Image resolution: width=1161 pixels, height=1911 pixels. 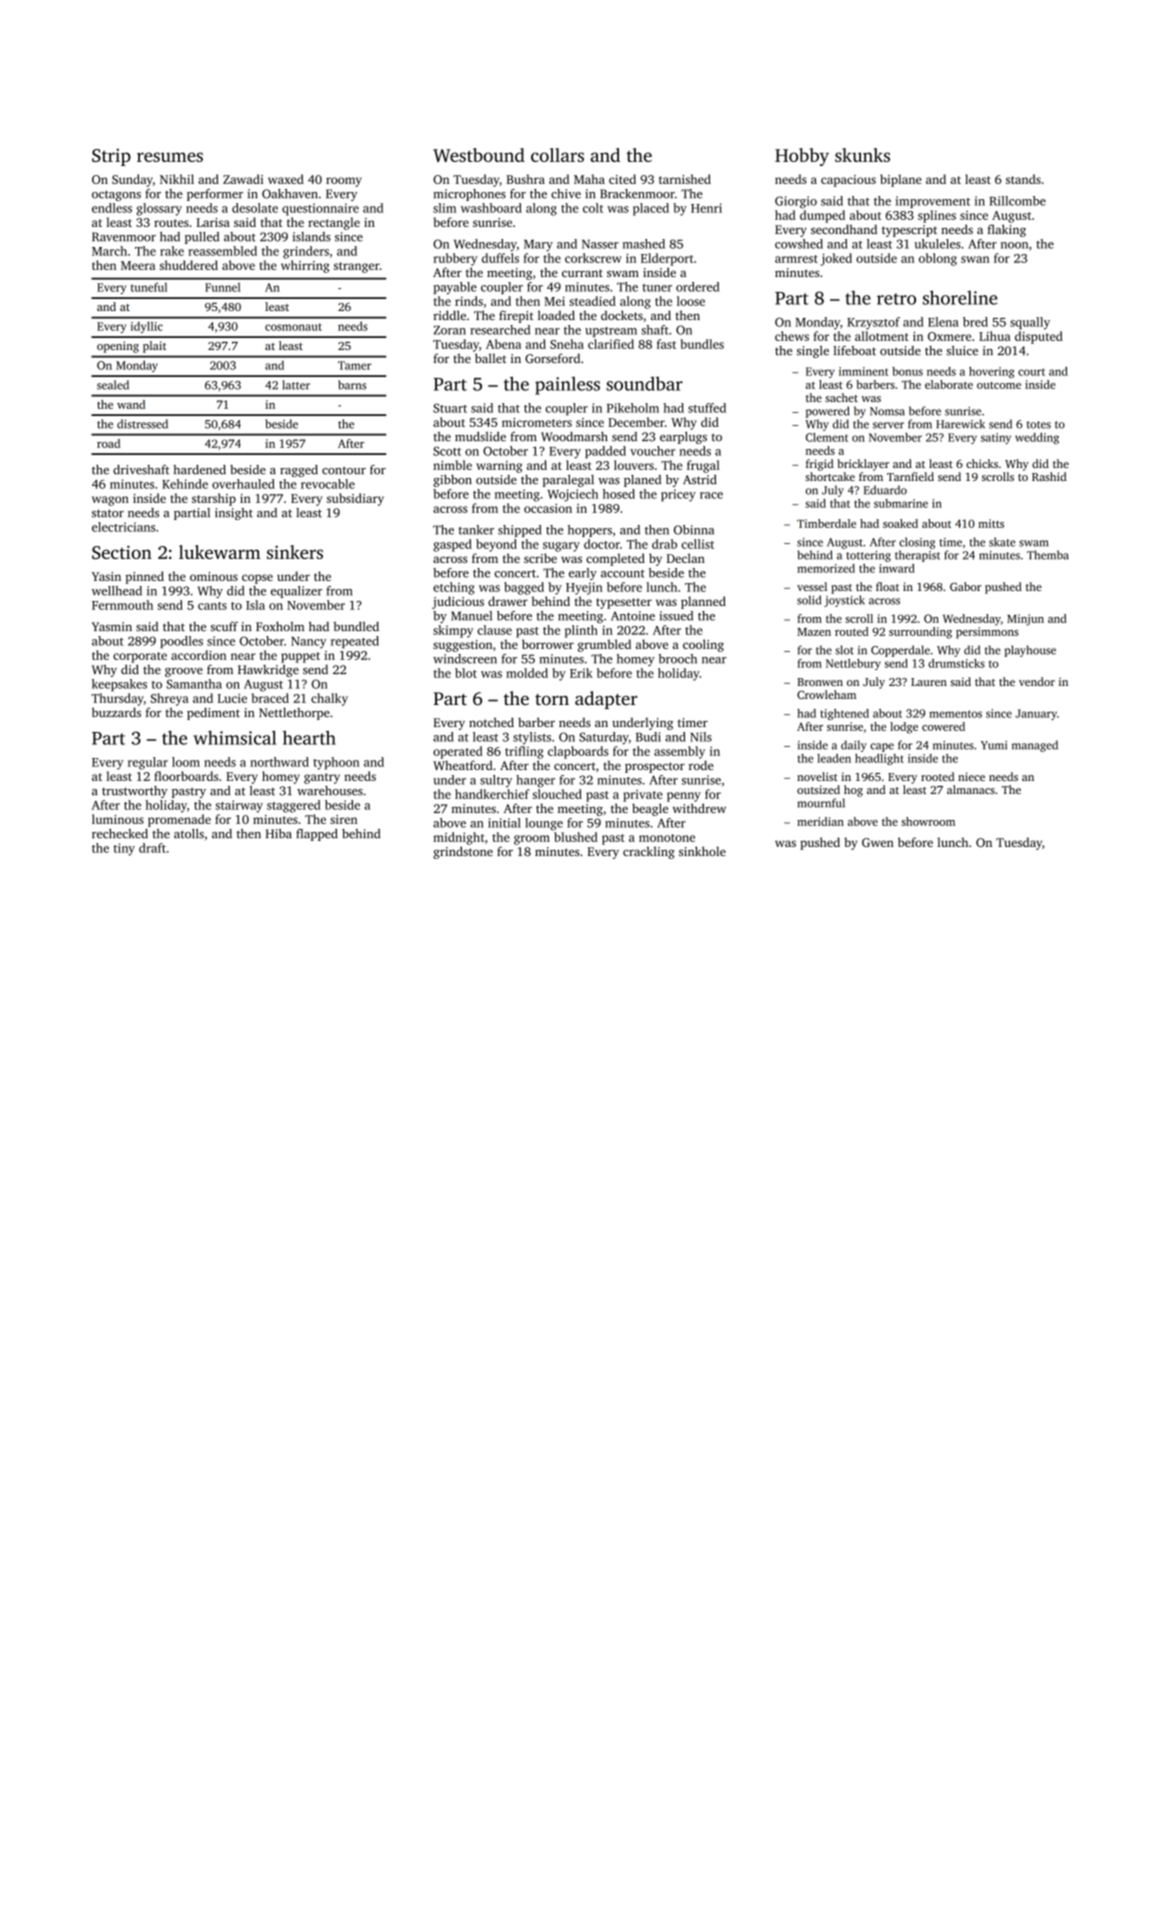 I want to click on electricians, so click(x=123, y=527).
